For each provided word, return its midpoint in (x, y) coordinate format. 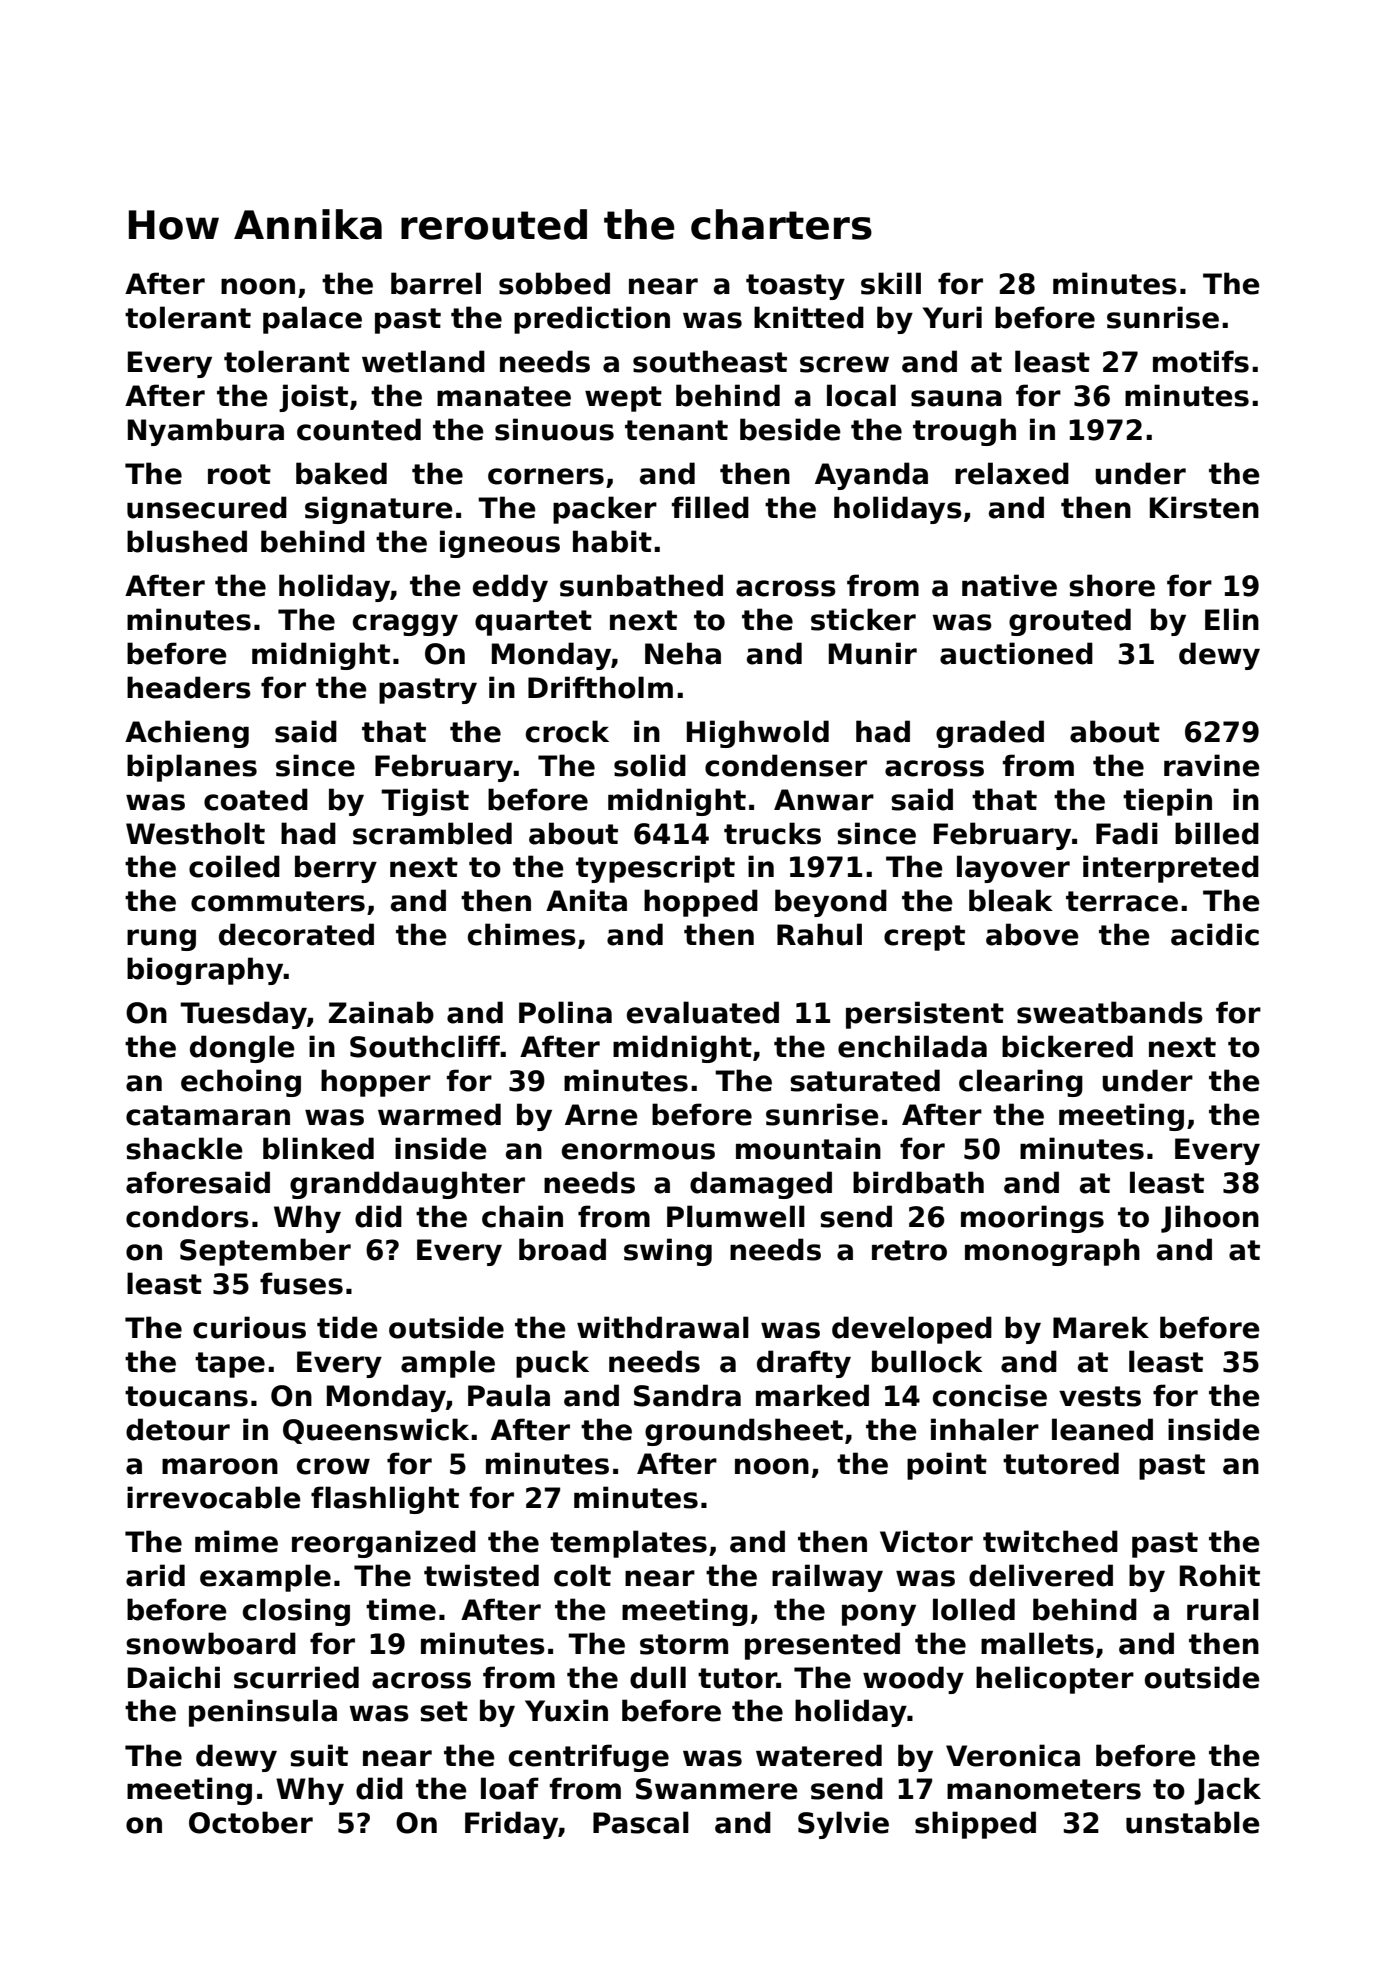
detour (178, 1429)
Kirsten (1204, 507)
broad (562, 1249)
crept (924, 938)
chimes (522, 934)
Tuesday (243, 1015)
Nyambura (206, 432)
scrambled (432, 833)
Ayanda (871, 476)
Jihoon (1210, 1219)
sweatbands (1110, 1012)
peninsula (263, 1713)
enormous (638, 1151)
